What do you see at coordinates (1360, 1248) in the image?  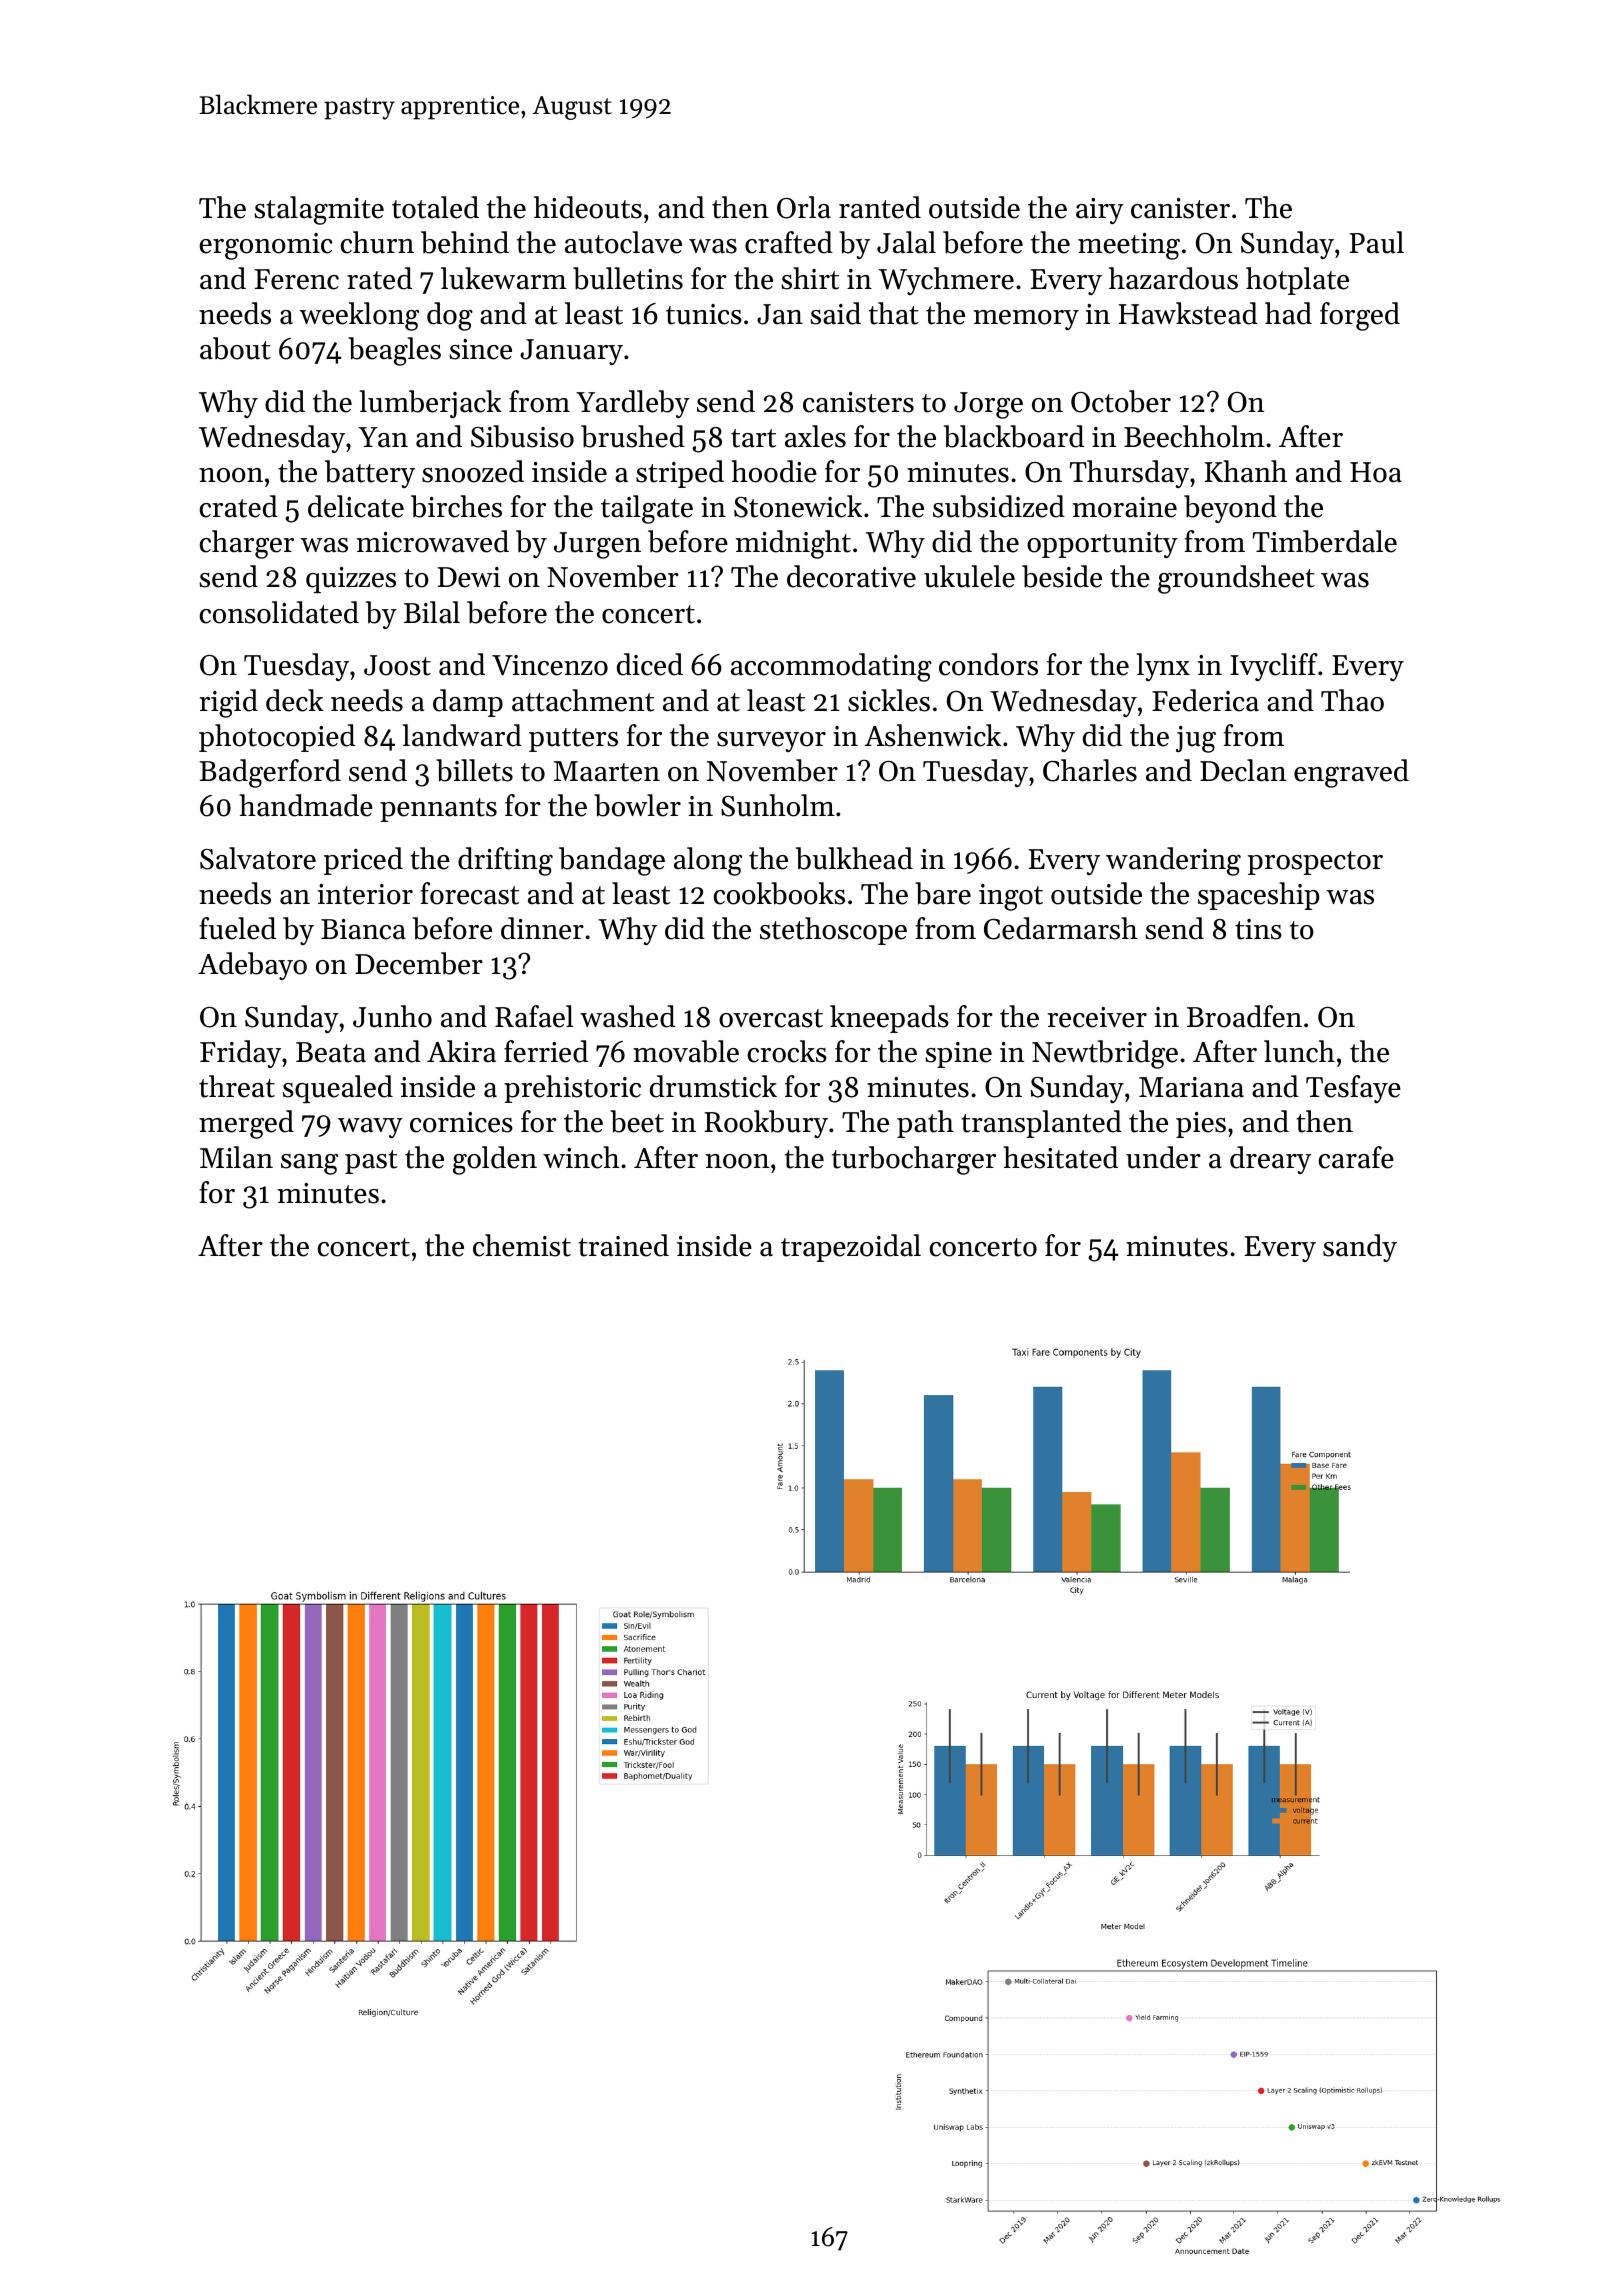 I see `sandy` at bounding box center [1360, 1248].
